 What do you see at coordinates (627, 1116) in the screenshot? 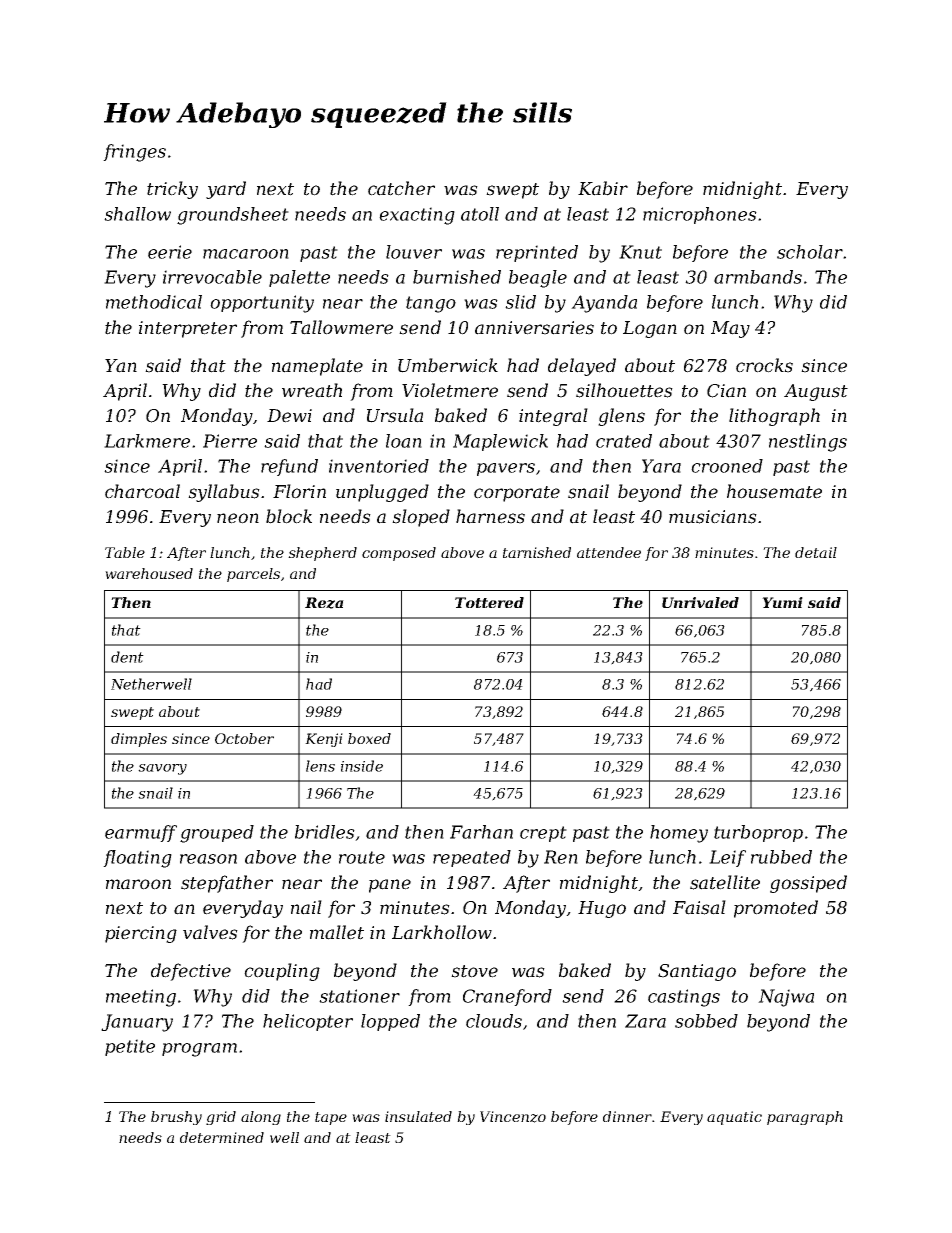
I see `dinner` at bounding box center [627, 1116].
